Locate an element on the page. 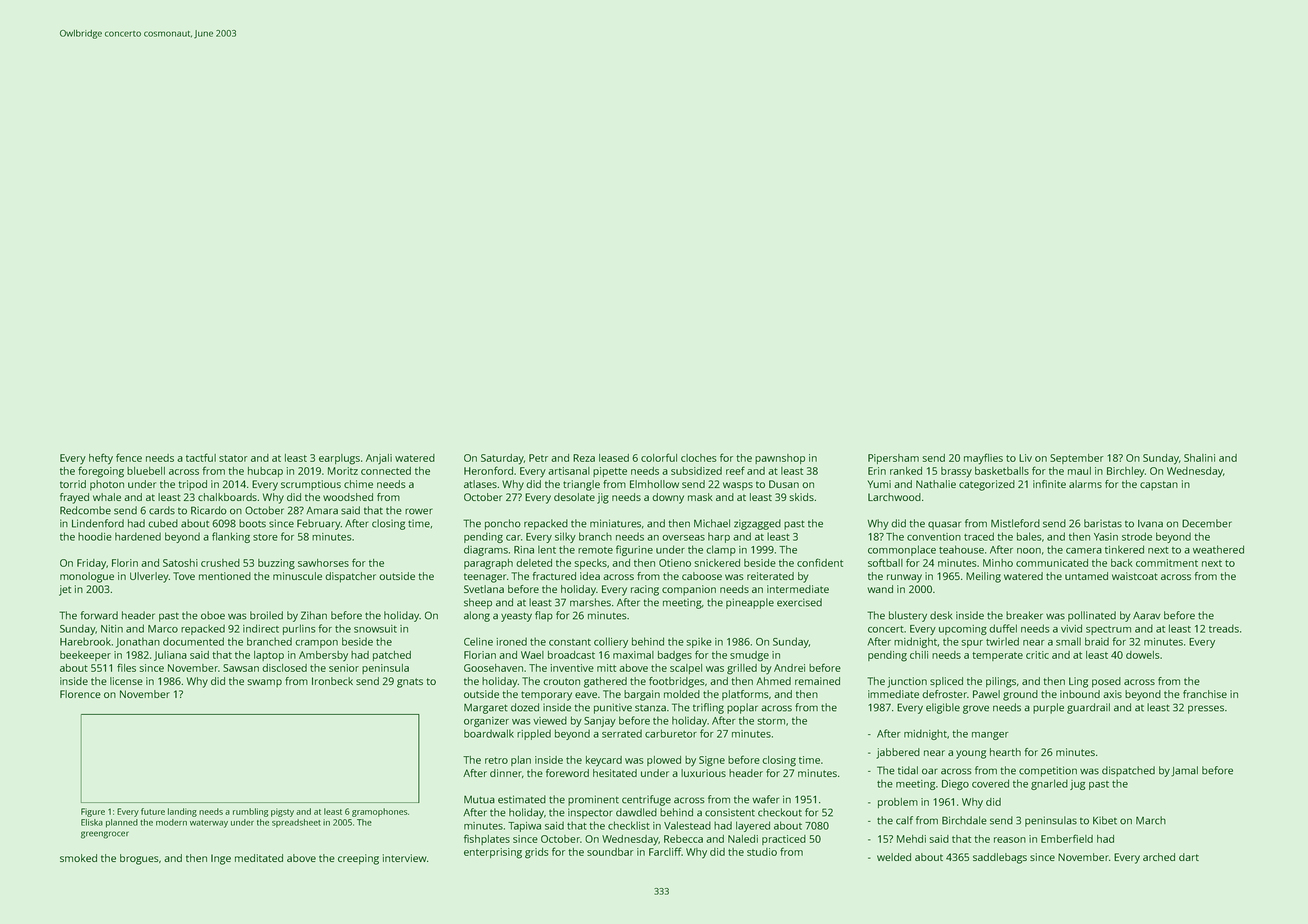  plowed is located at coordinates (664, 761).
